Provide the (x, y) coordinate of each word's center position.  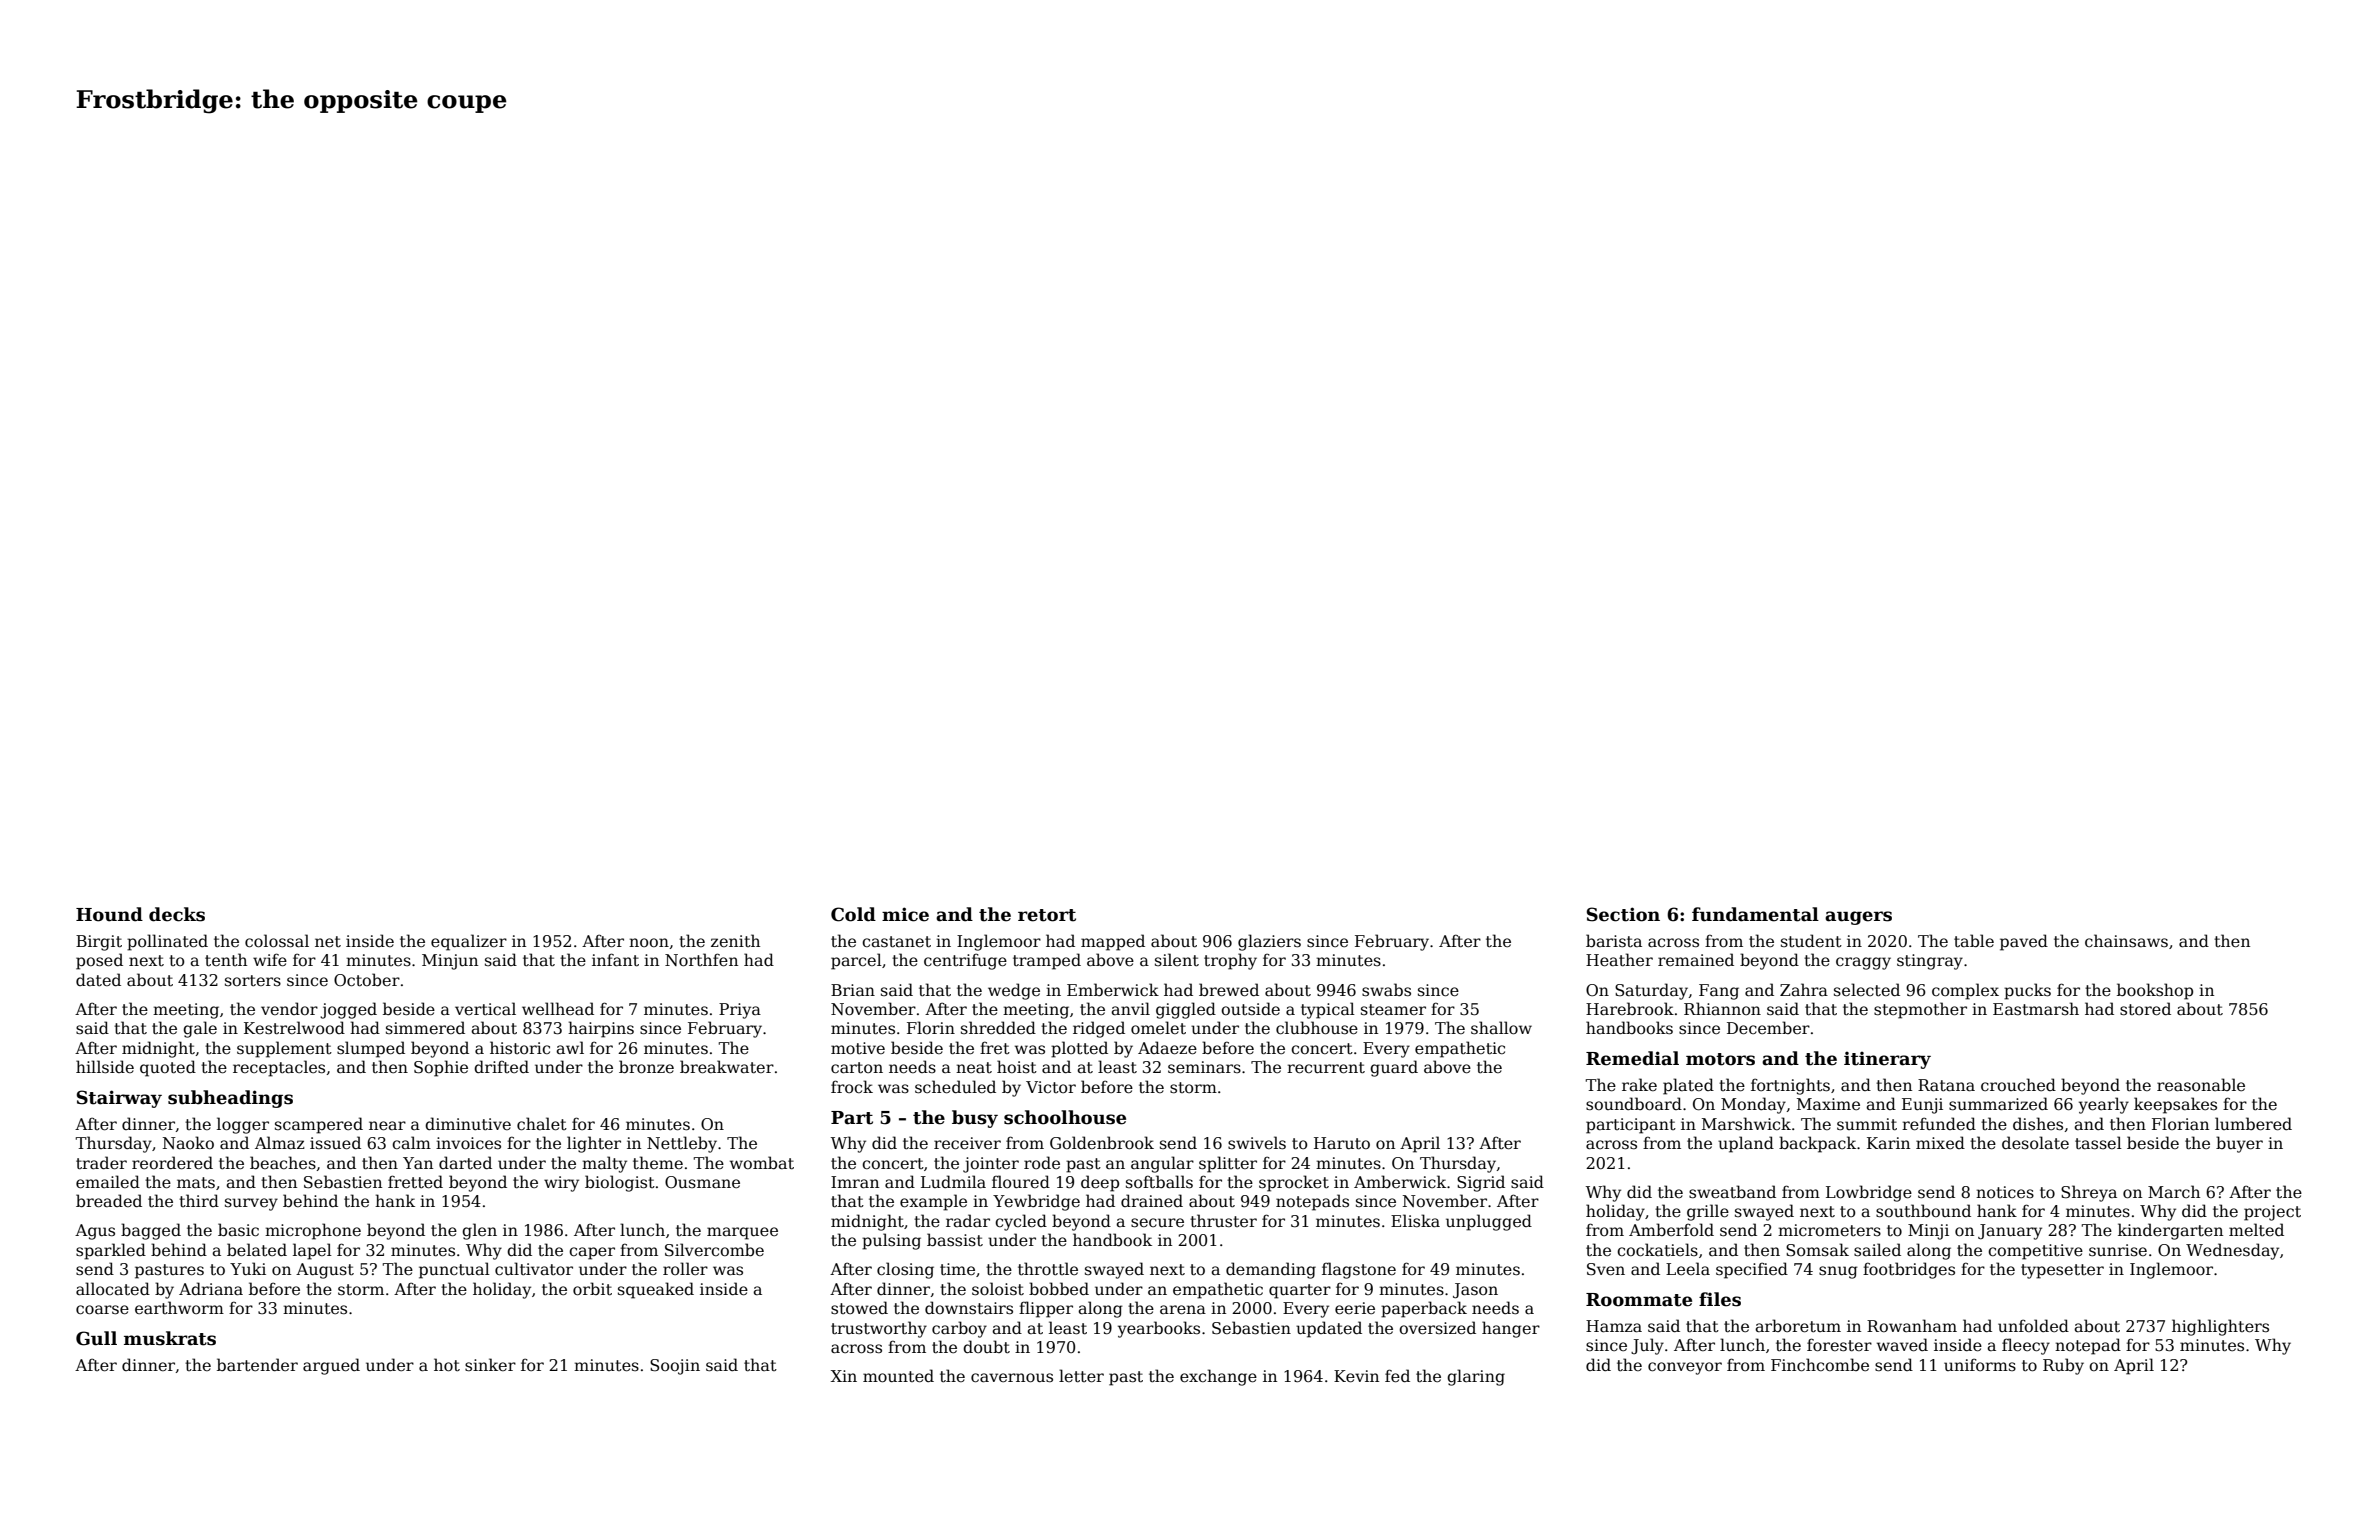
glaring (1476, 1377)
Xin (844, 1376)
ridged (1099, 1029)
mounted (898, 1376)
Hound (109, 914)
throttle (1048, 1269)
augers (1858, 918)
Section (1623, 914)
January (2010, 1232)
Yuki (248, 1268)
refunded (1939, 1124)
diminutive (468, 1124)
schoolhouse (1065, 1117)
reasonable (2201, 1085)
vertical (485, 1009)
